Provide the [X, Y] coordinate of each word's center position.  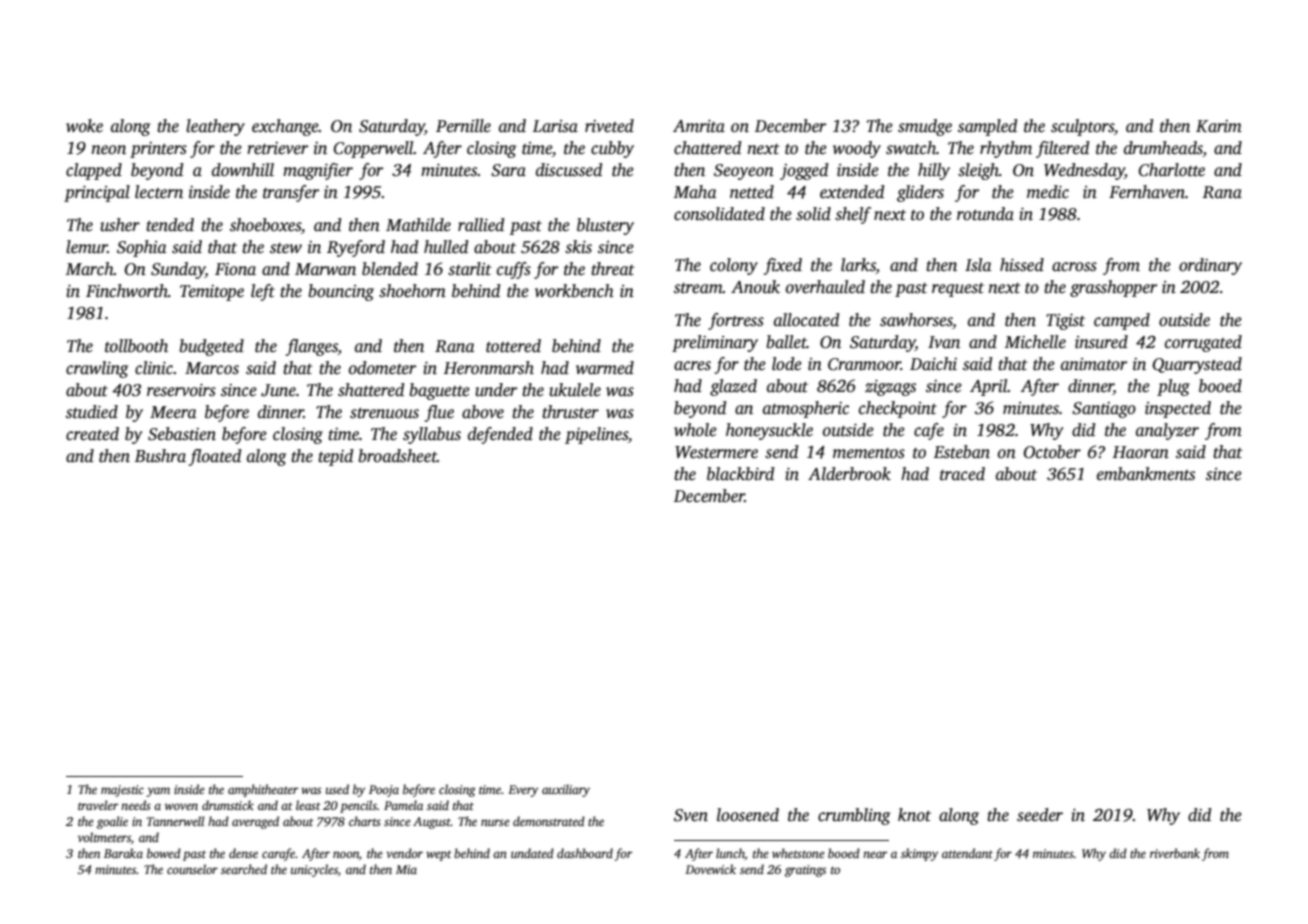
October [1052, 452]
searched [244, 869]
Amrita [699, 126]
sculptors [1082, 127]
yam [158, 792]
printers [158, 150]
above [483, 412]
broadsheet [397, 456]
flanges [312, 347]
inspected [1178, 409]
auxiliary [566, 790]
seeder [1040, 815]
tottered [513, 346]
